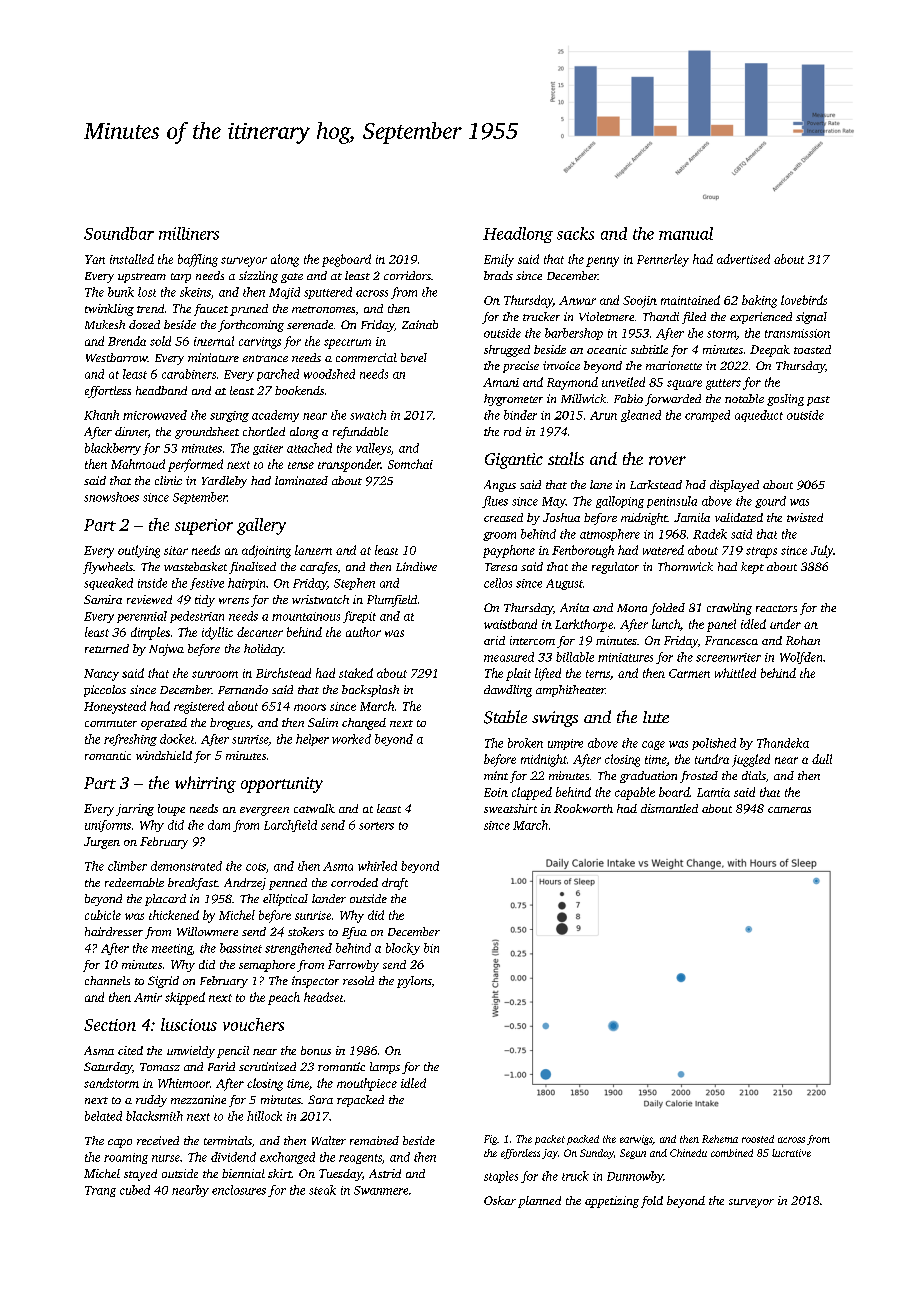 The image size is (924, 1308). I want to click on cage, so click(653, 745).
